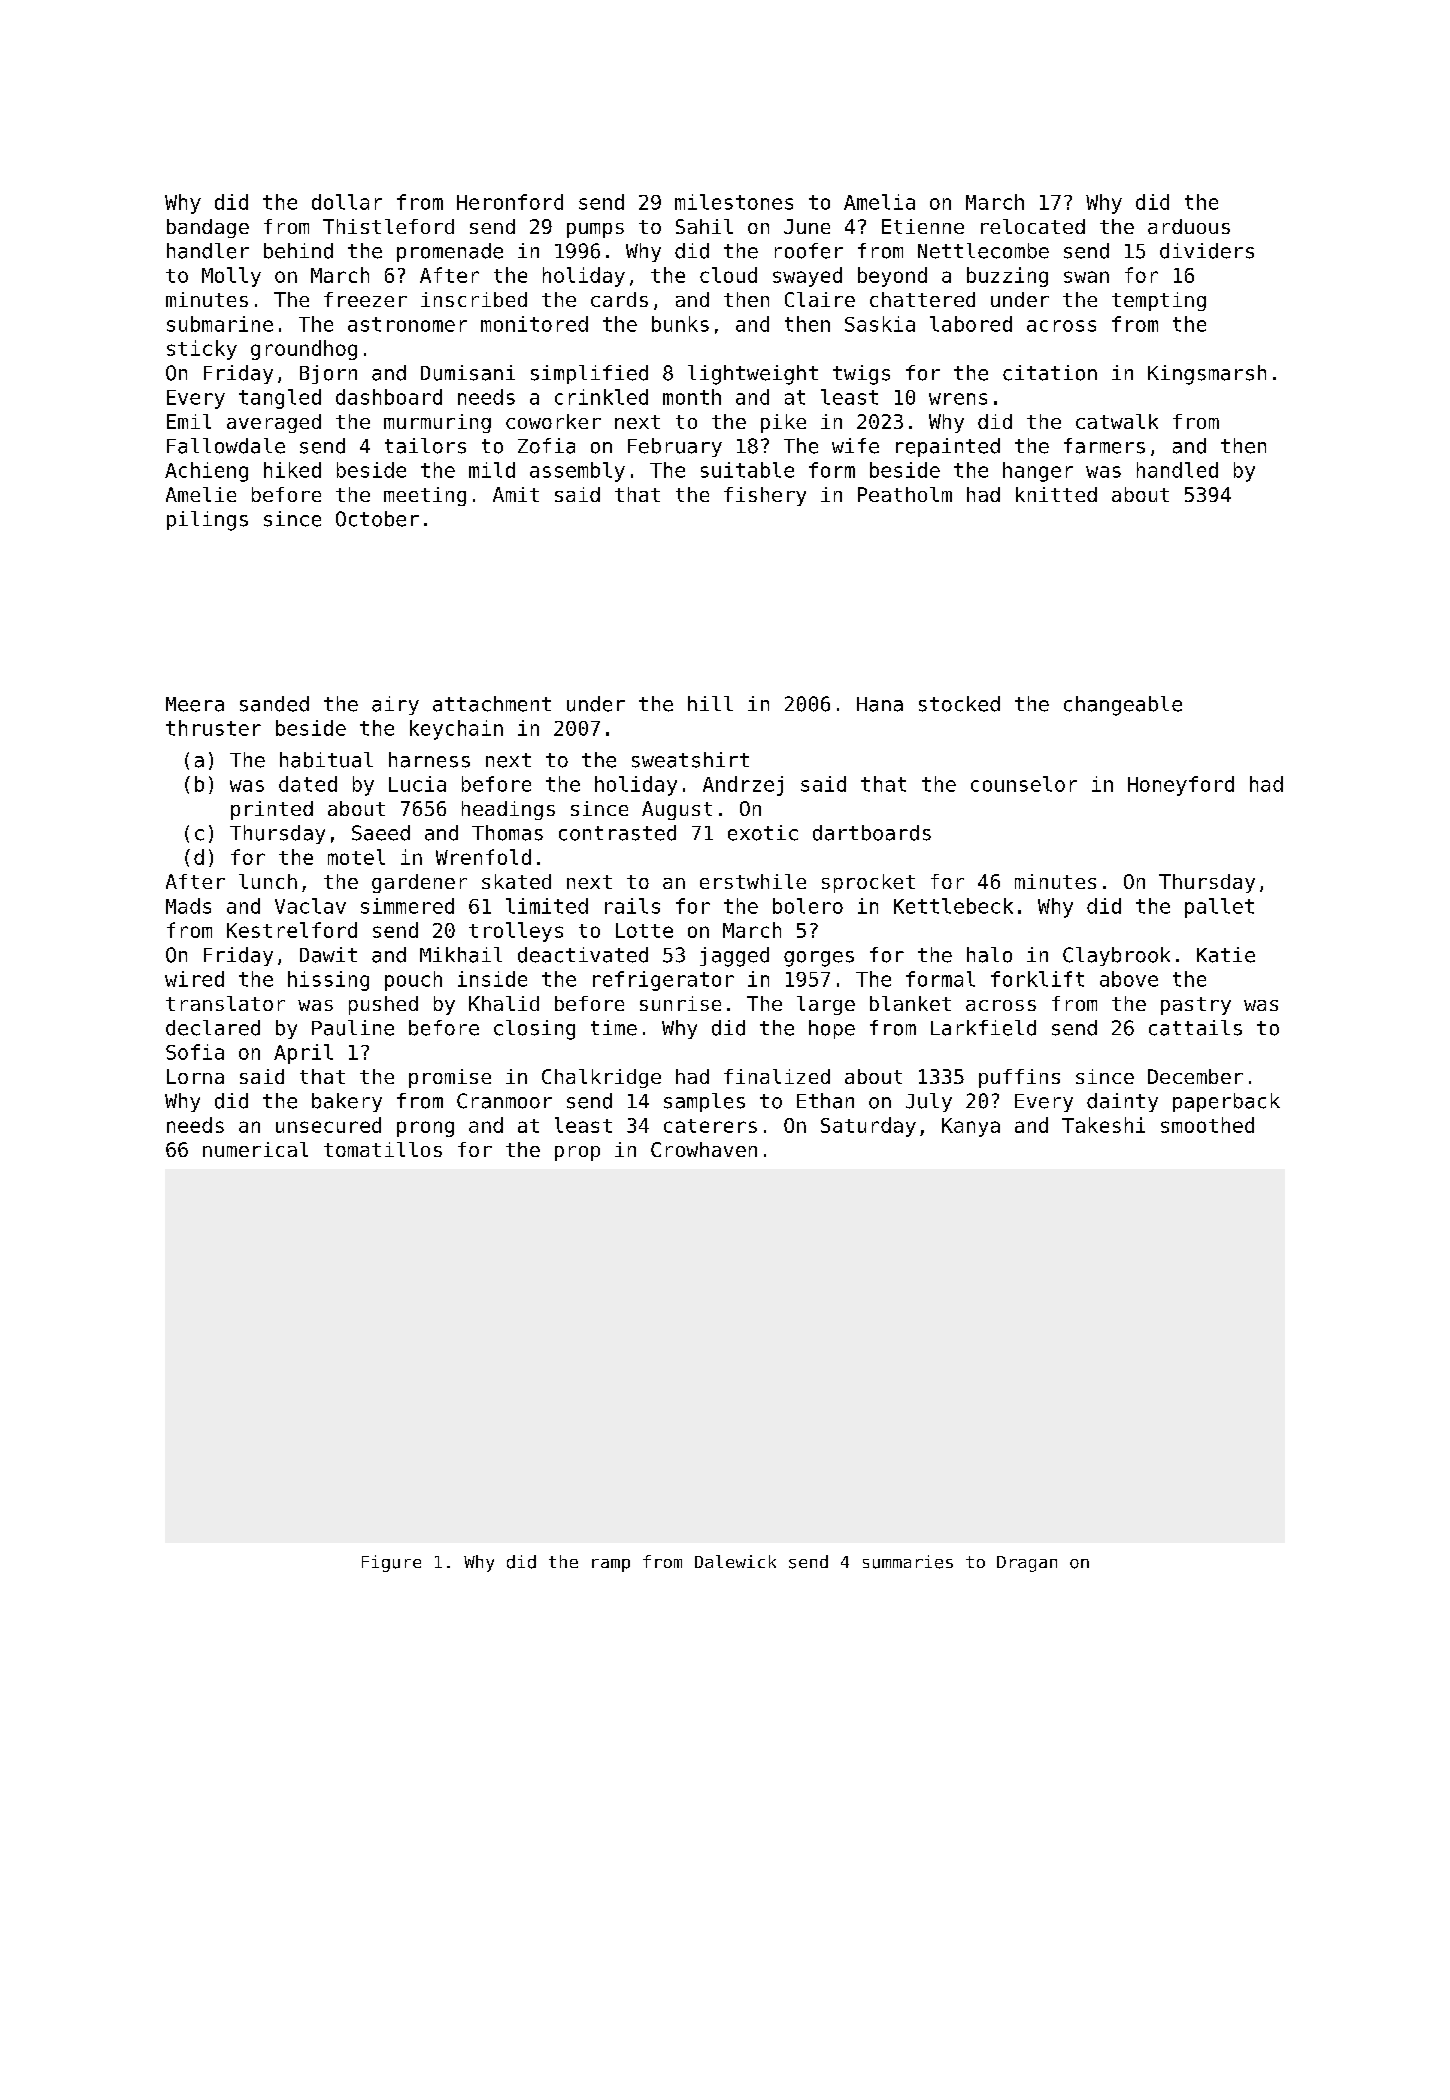 The image size is (1450, 2100). I want to click on astronomer, so click(407, 324).
